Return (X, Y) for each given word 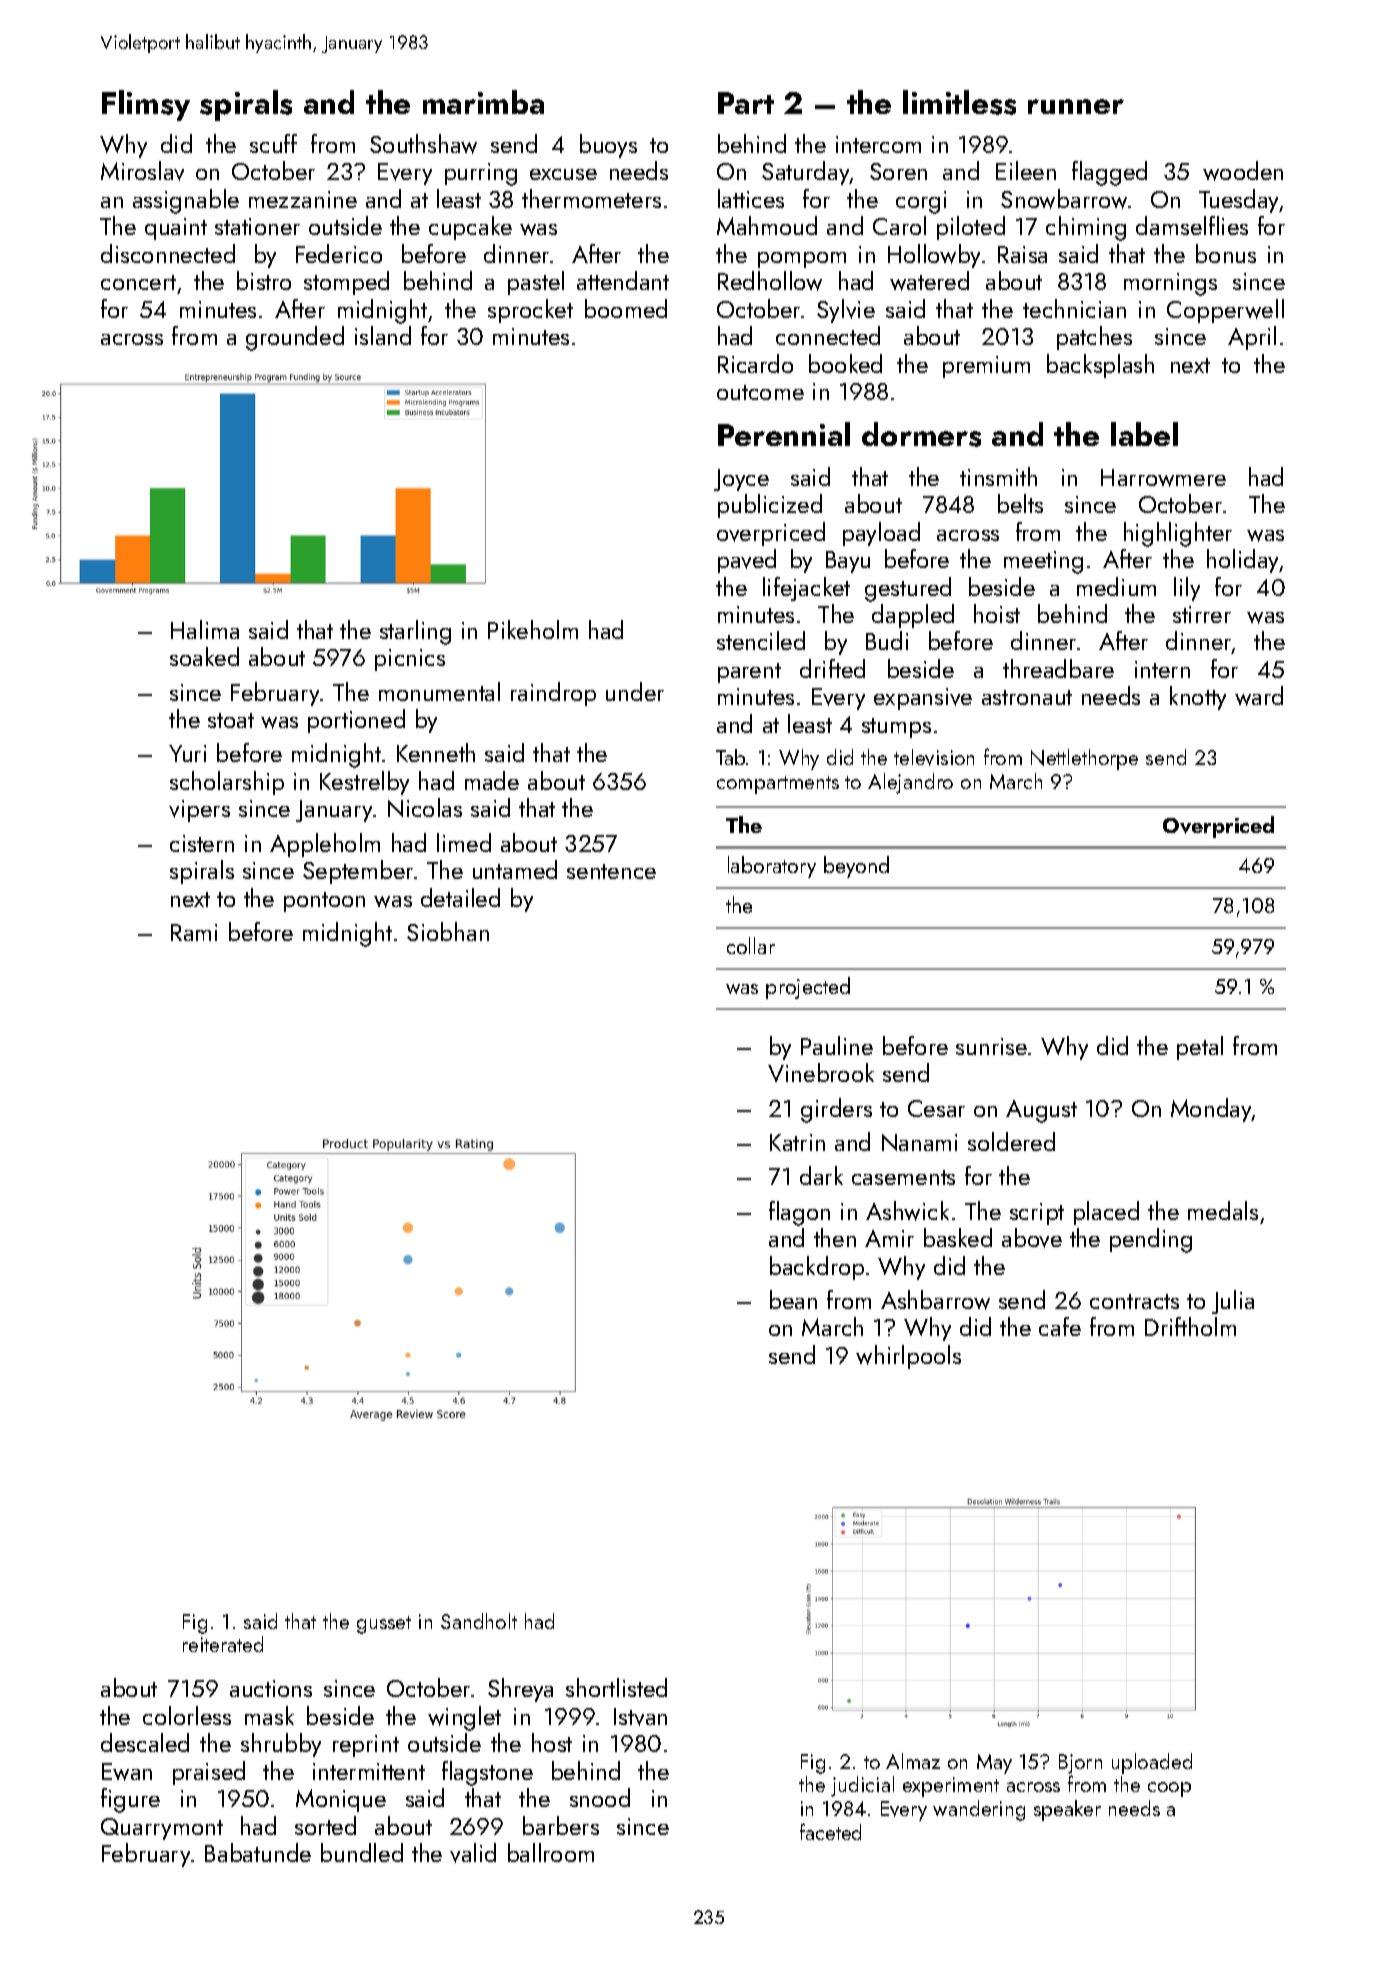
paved (747, 561)
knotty (1198, 698)
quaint (176, 229)
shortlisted (616, 1687)
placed (1106, 1213)
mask (269, 1715)
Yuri (187, 753)
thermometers (591, 198)
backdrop (817, 1268)
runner (1076, 106)
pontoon (324, 902)
